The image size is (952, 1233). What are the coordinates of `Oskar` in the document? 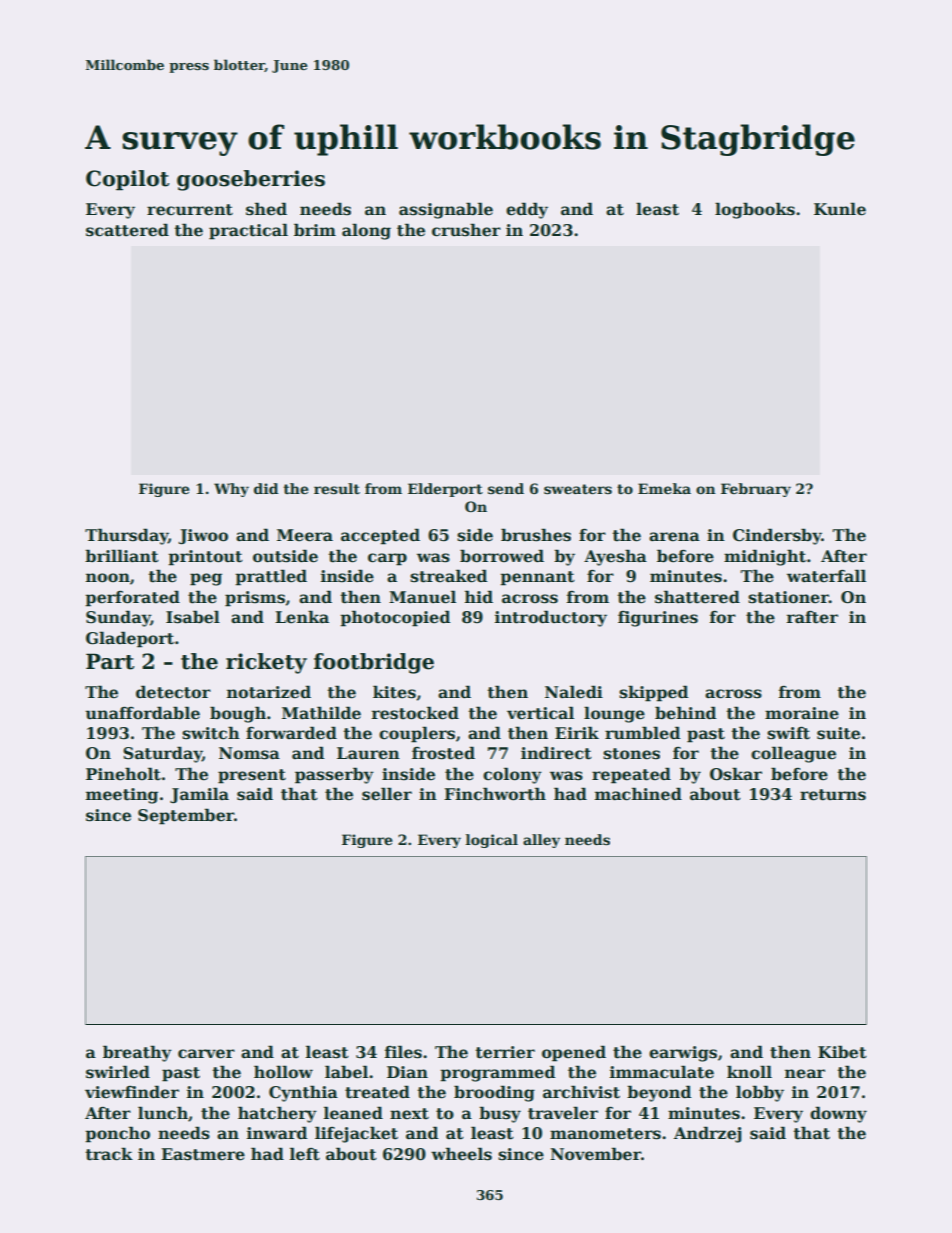 It's located at (736, 774).
